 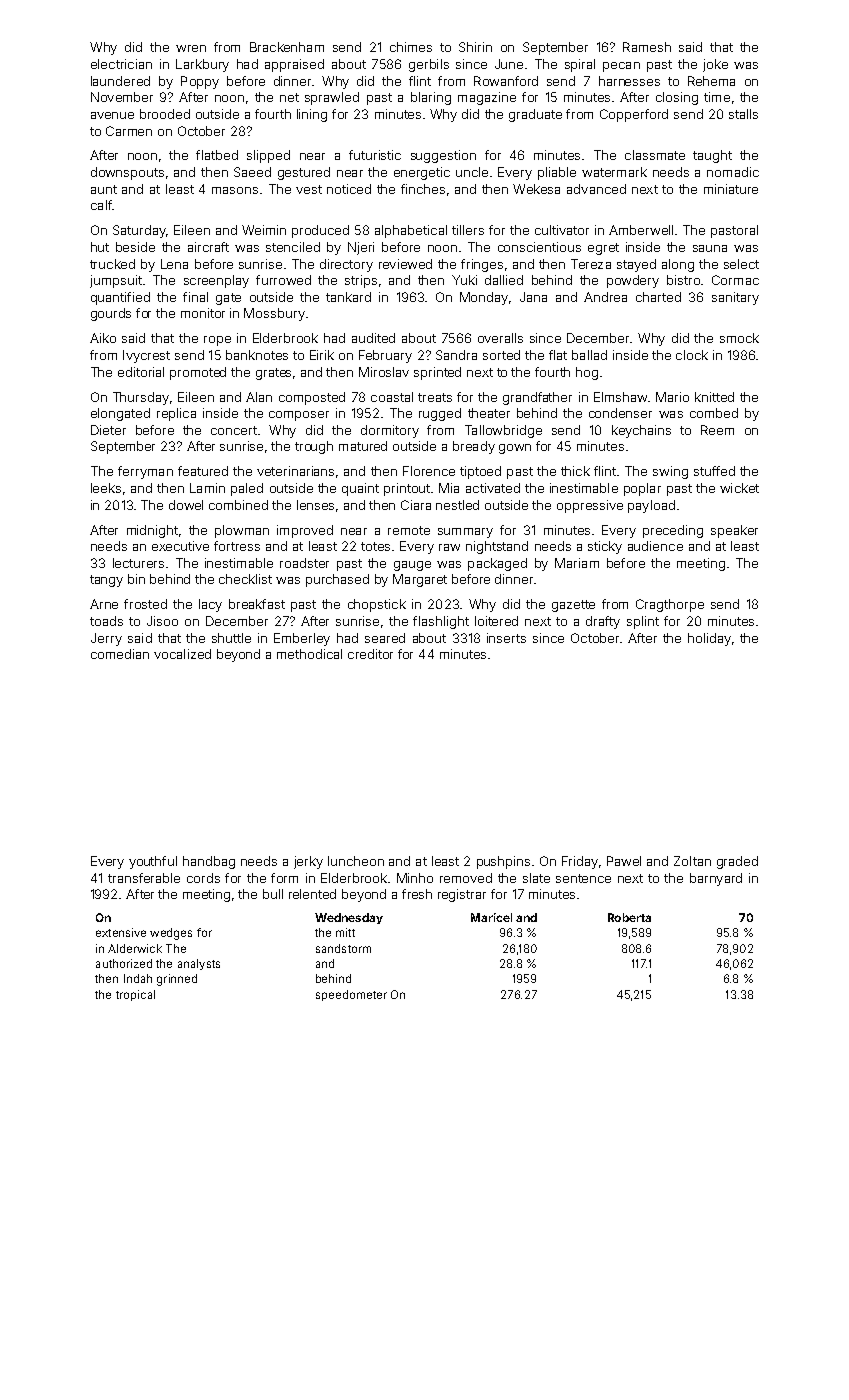 What do you see at coordinates (629, 917) in the page?
I see `Roberta` at bounding box center [629, 917].
